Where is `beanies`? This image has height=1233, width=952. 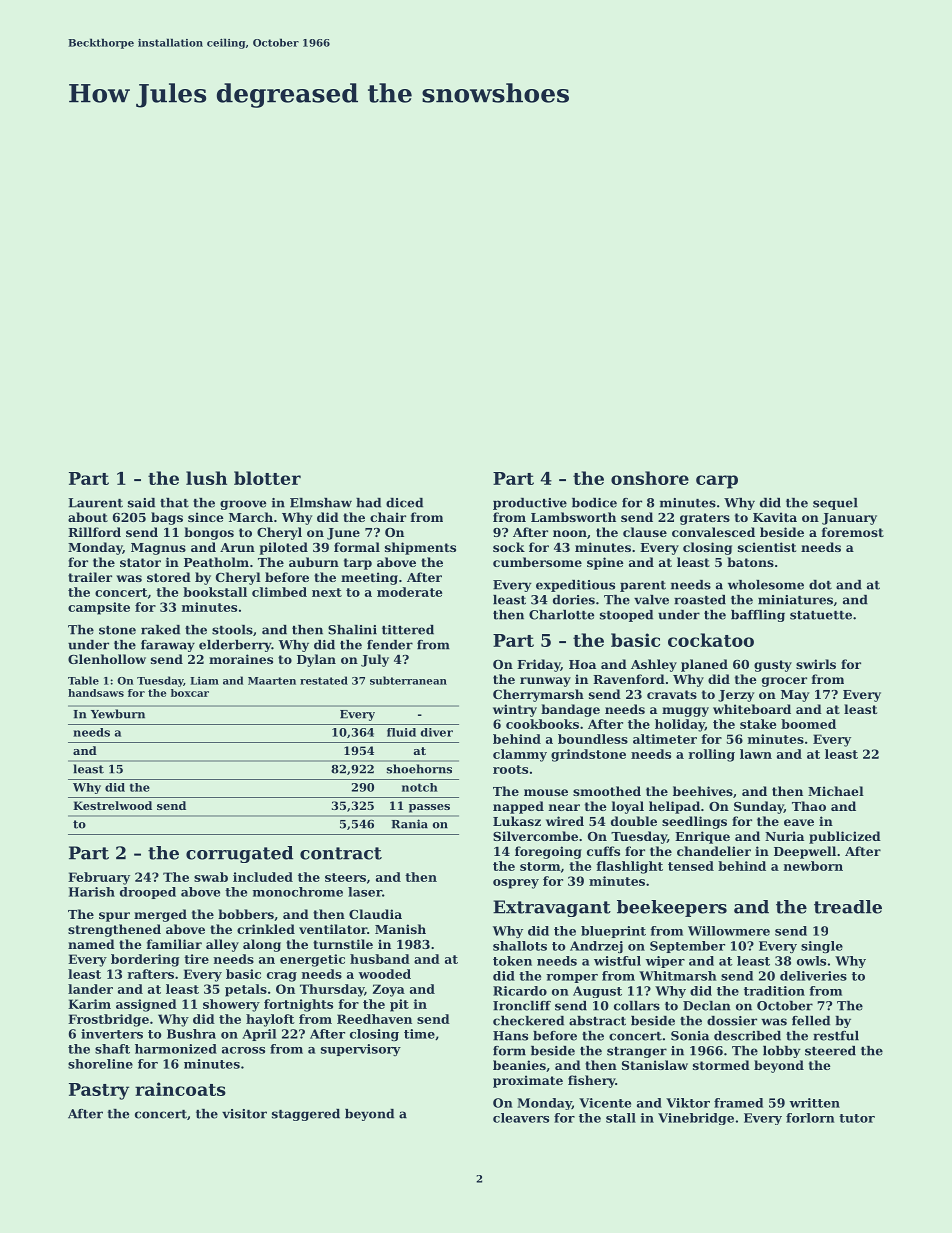
beanies is located at coordinates (519, 1065).
